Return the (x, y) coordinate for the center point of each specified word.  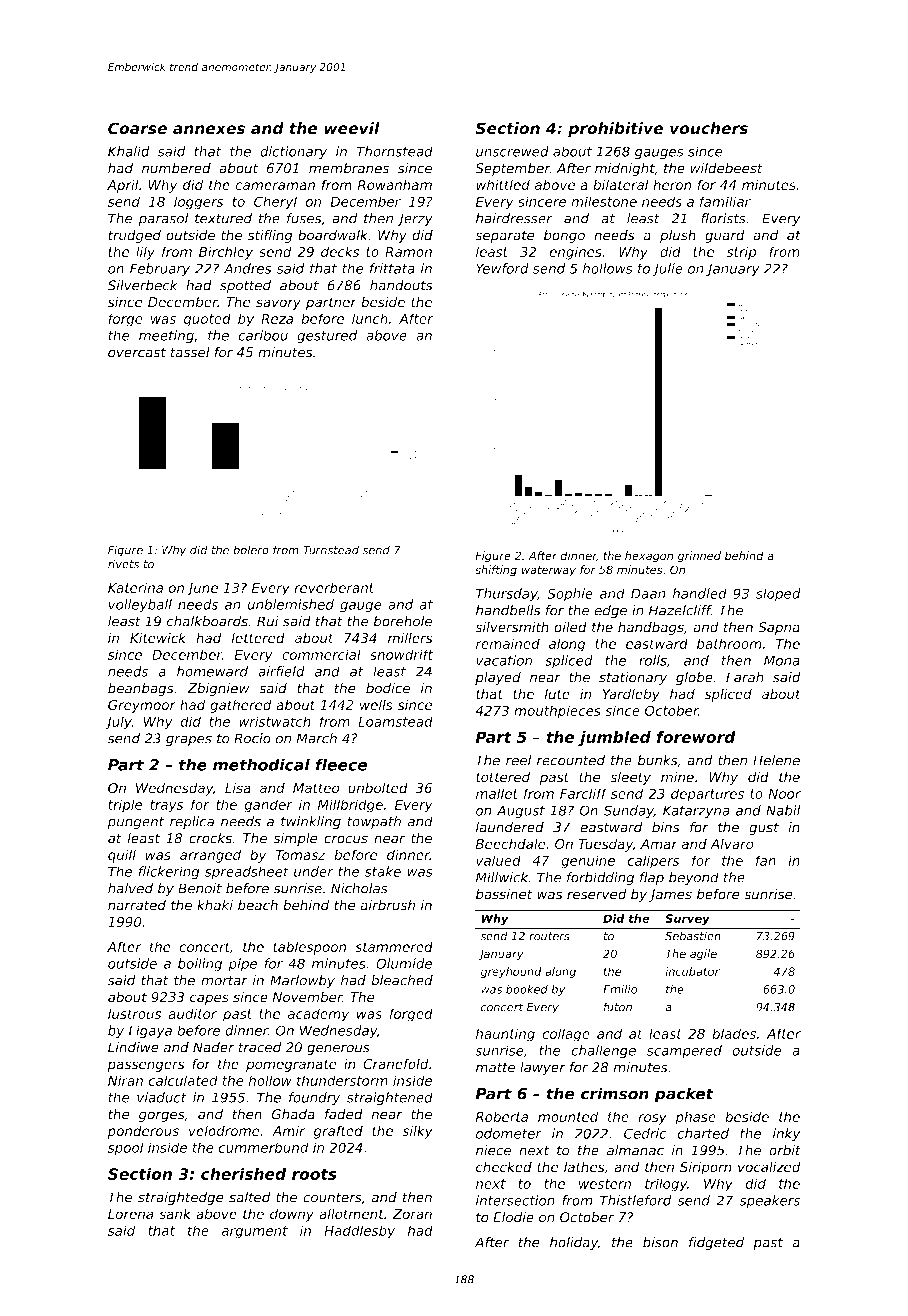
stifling (270, 236)
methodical (261, 764)
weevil (352, 128)
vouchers (709, 128)
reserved (597, 894)
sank (175, 1214)
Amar (659, 844)
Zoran (412, 1214)
